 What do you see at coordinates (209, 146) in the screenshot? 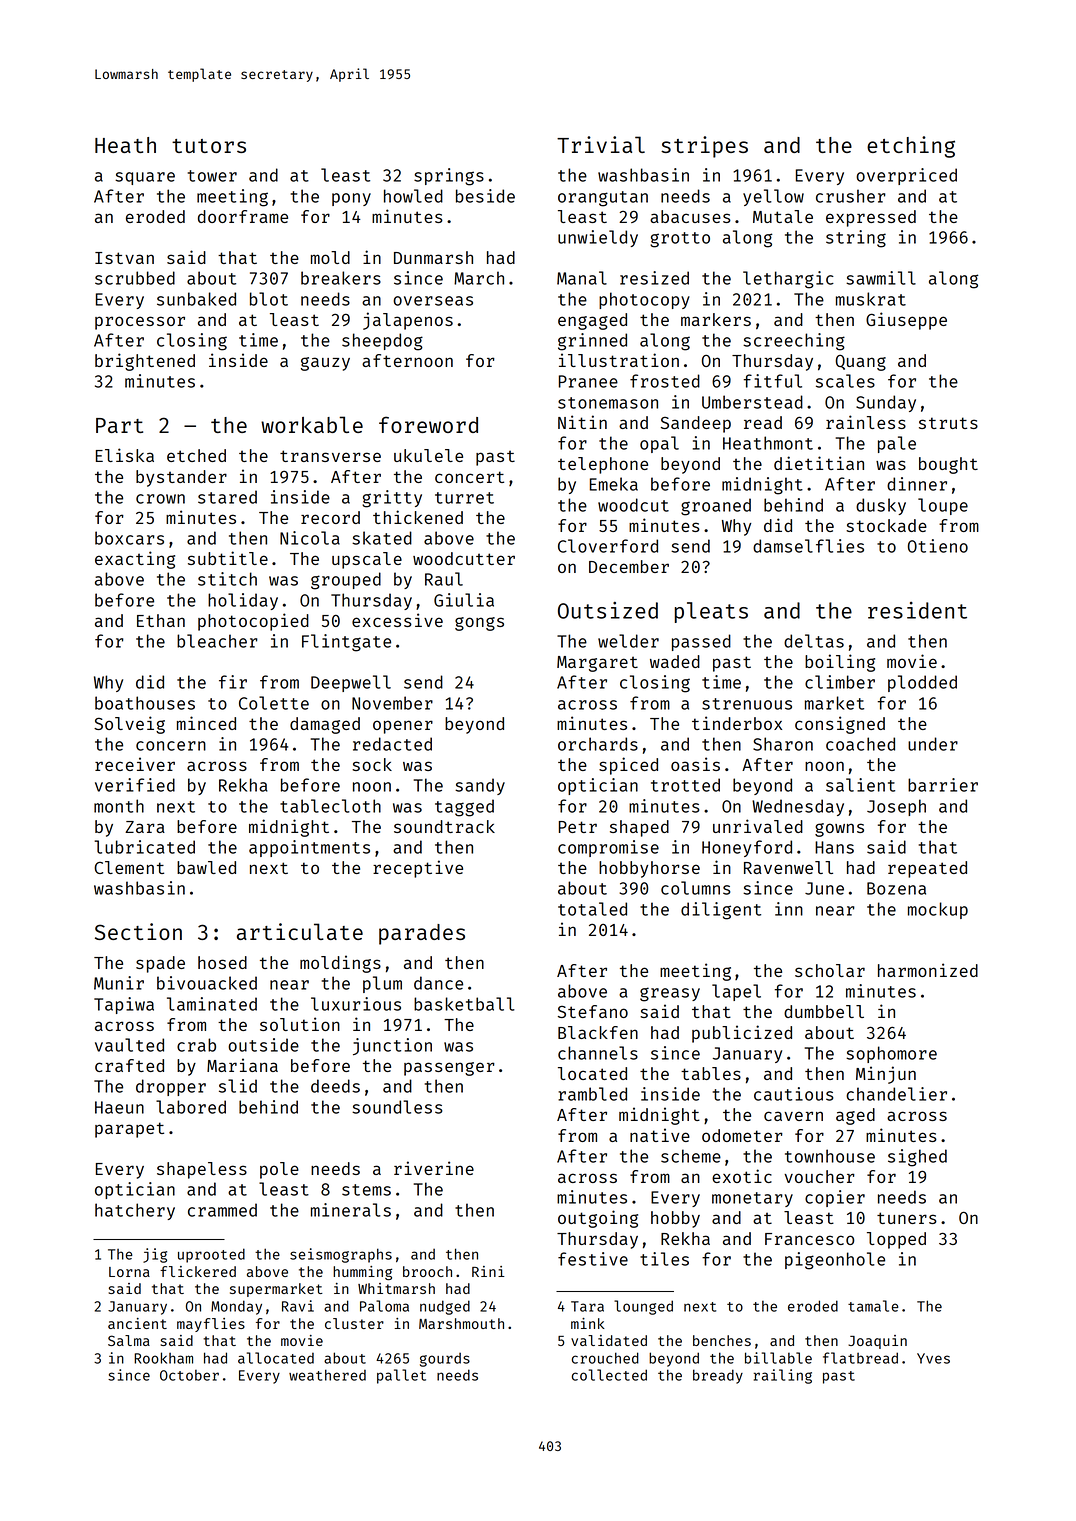
I see `tutors` at bounding box center [209, 146].
